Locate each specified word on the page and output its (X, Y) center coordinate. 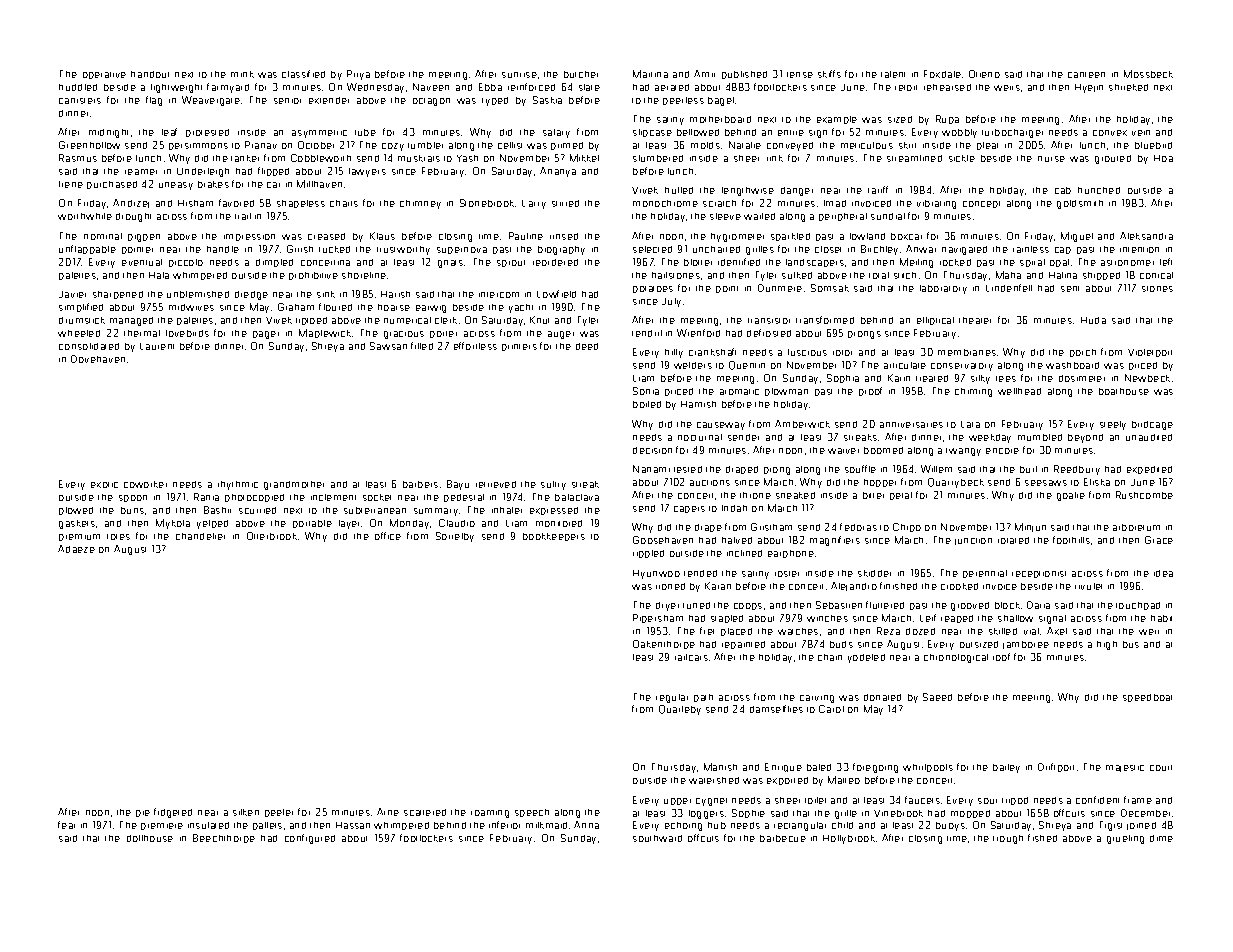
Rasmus (78, 158)
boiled (647, 404)
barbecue (783, 838)
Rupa (947, 119)
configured (310, 839)
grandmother (294, 485)
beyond (1085, 438)
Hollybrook (849, 839)
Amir (704, 73)
